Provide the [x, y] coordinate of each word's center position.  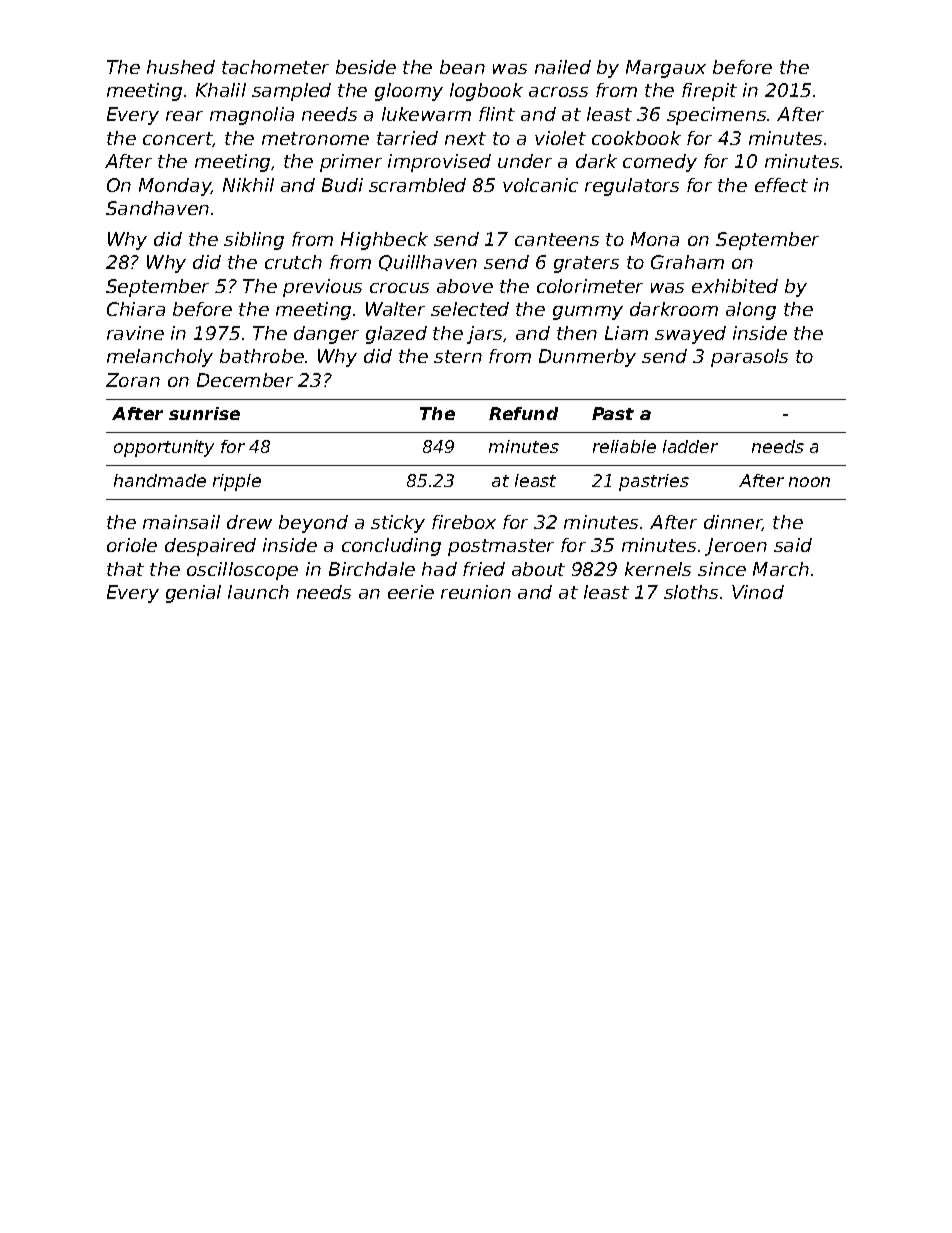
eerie [411, 592]
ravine [135, 333]
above [465, 286]
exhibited [735, 286]
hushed [181, 67]
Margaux [666, 69]
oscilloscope [242, 571]
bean [462, 67]
